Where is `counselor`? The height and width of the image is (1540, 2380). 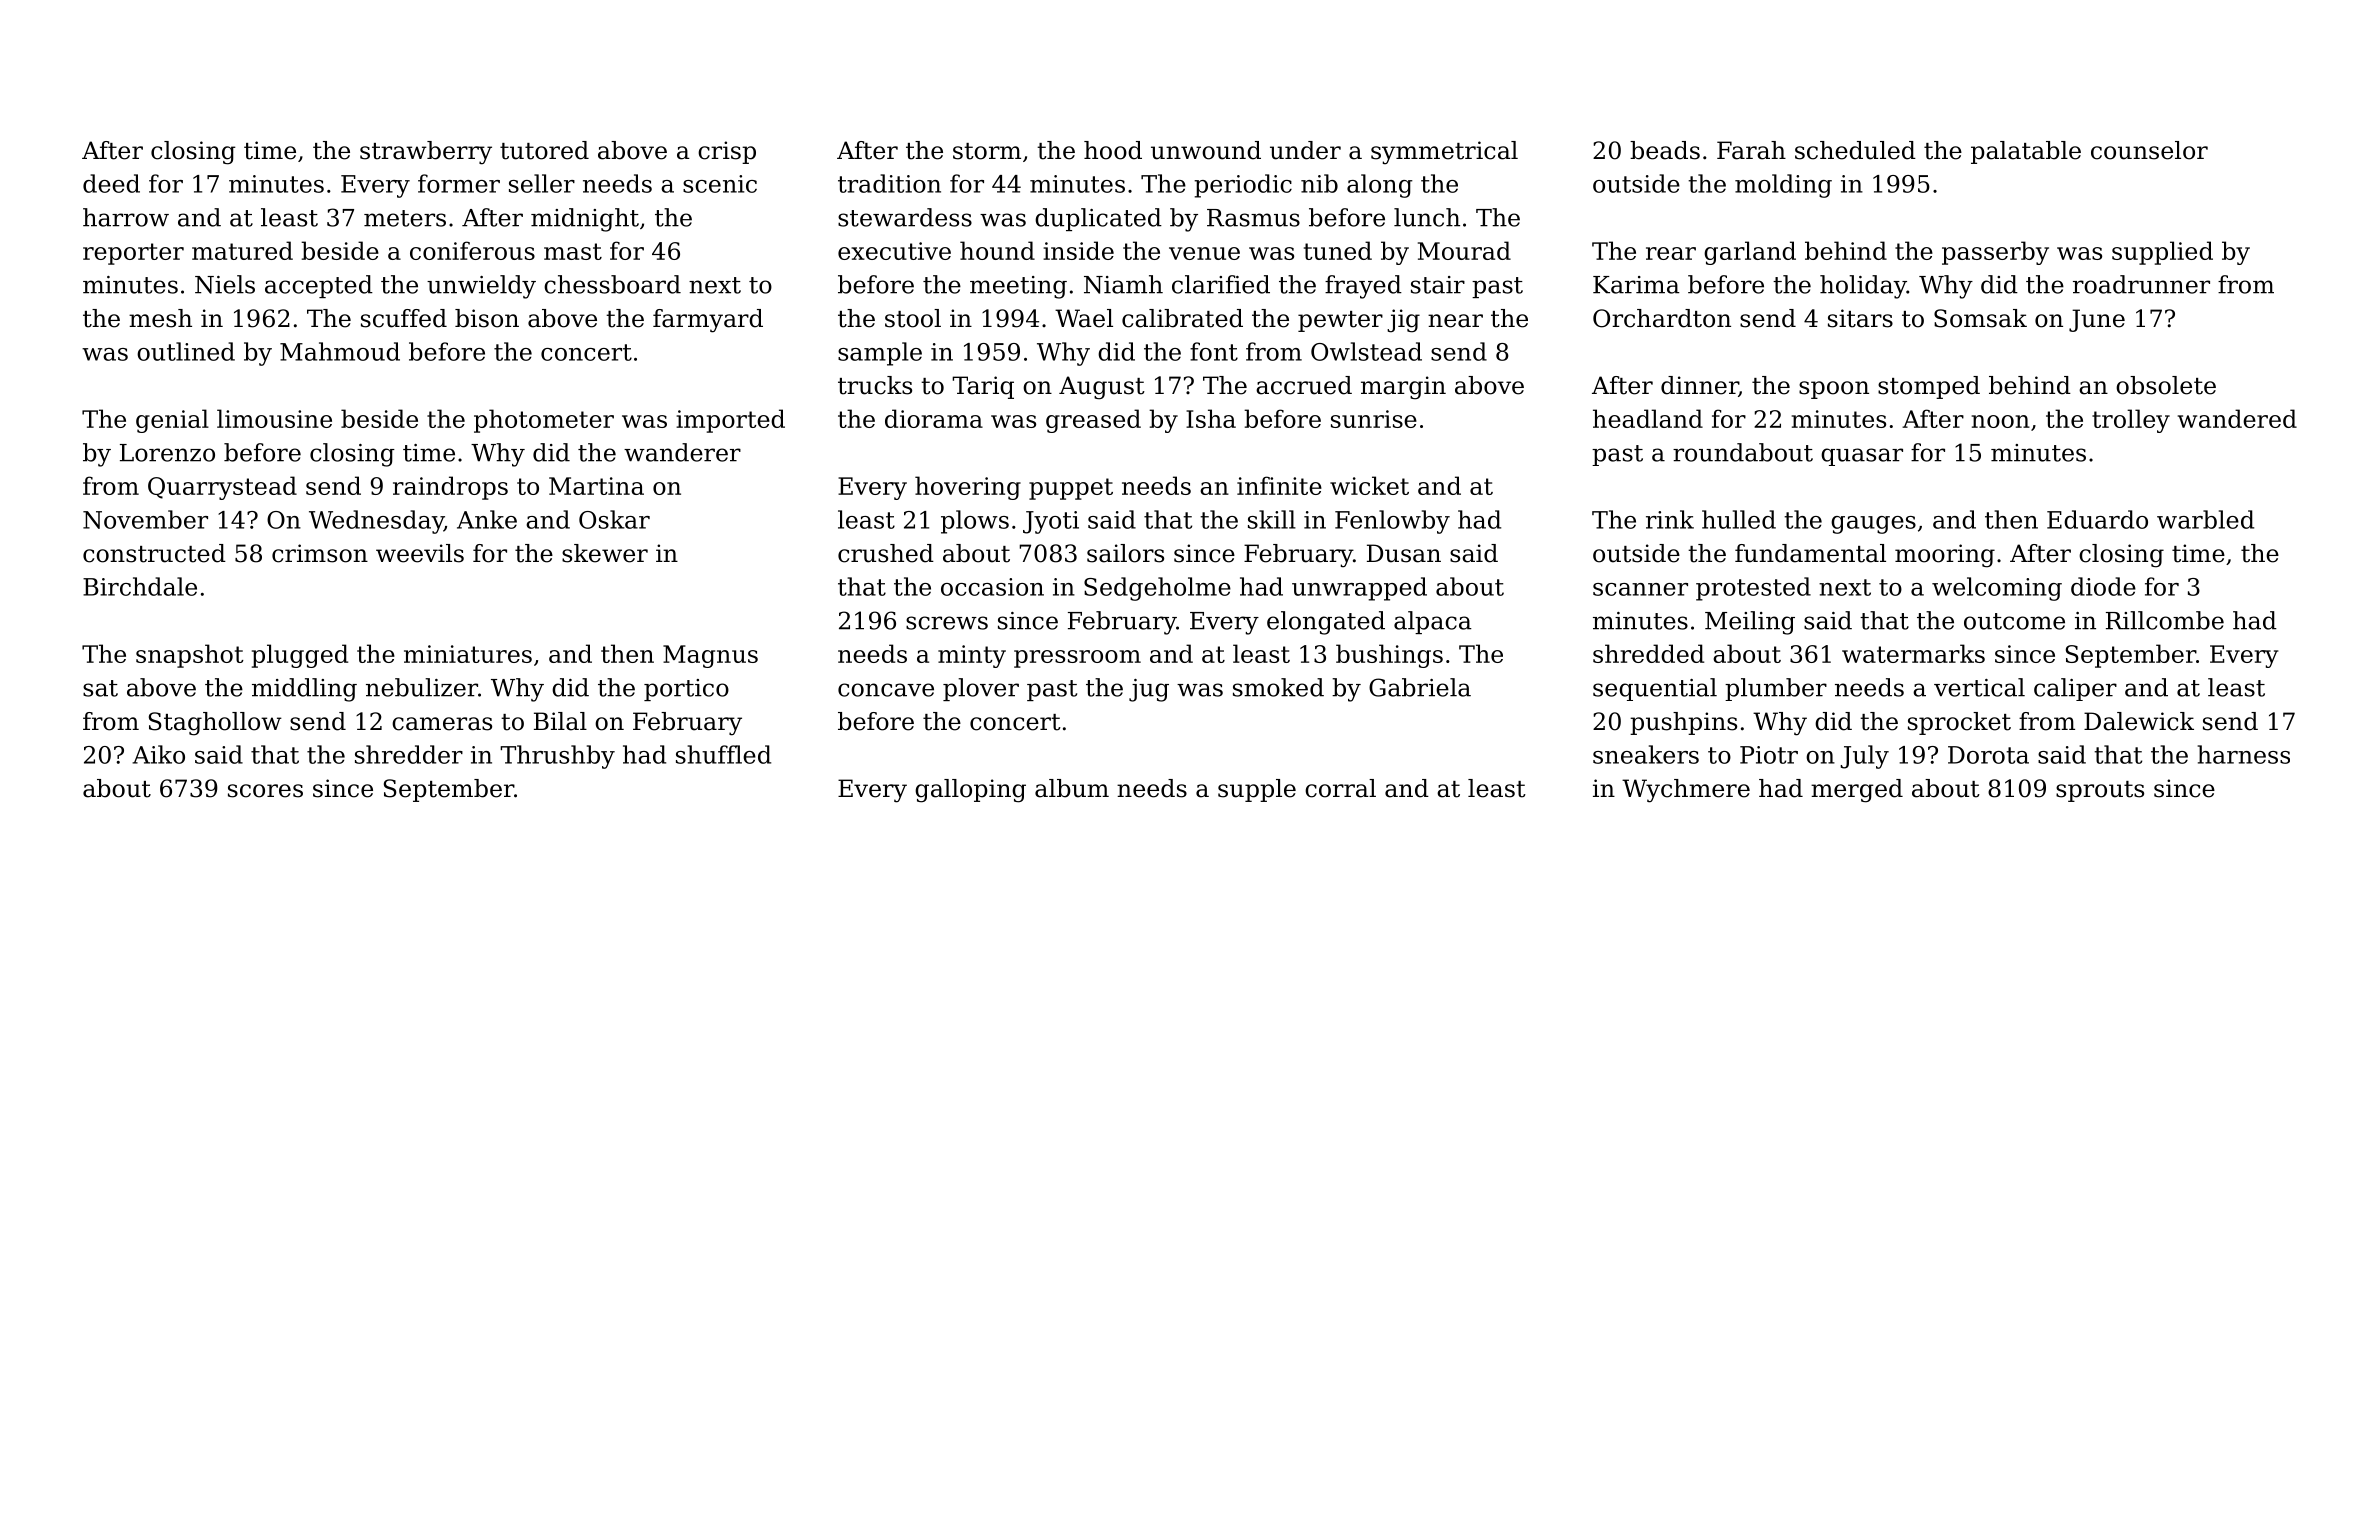
counselor is located at coordinates (2149, 150).
